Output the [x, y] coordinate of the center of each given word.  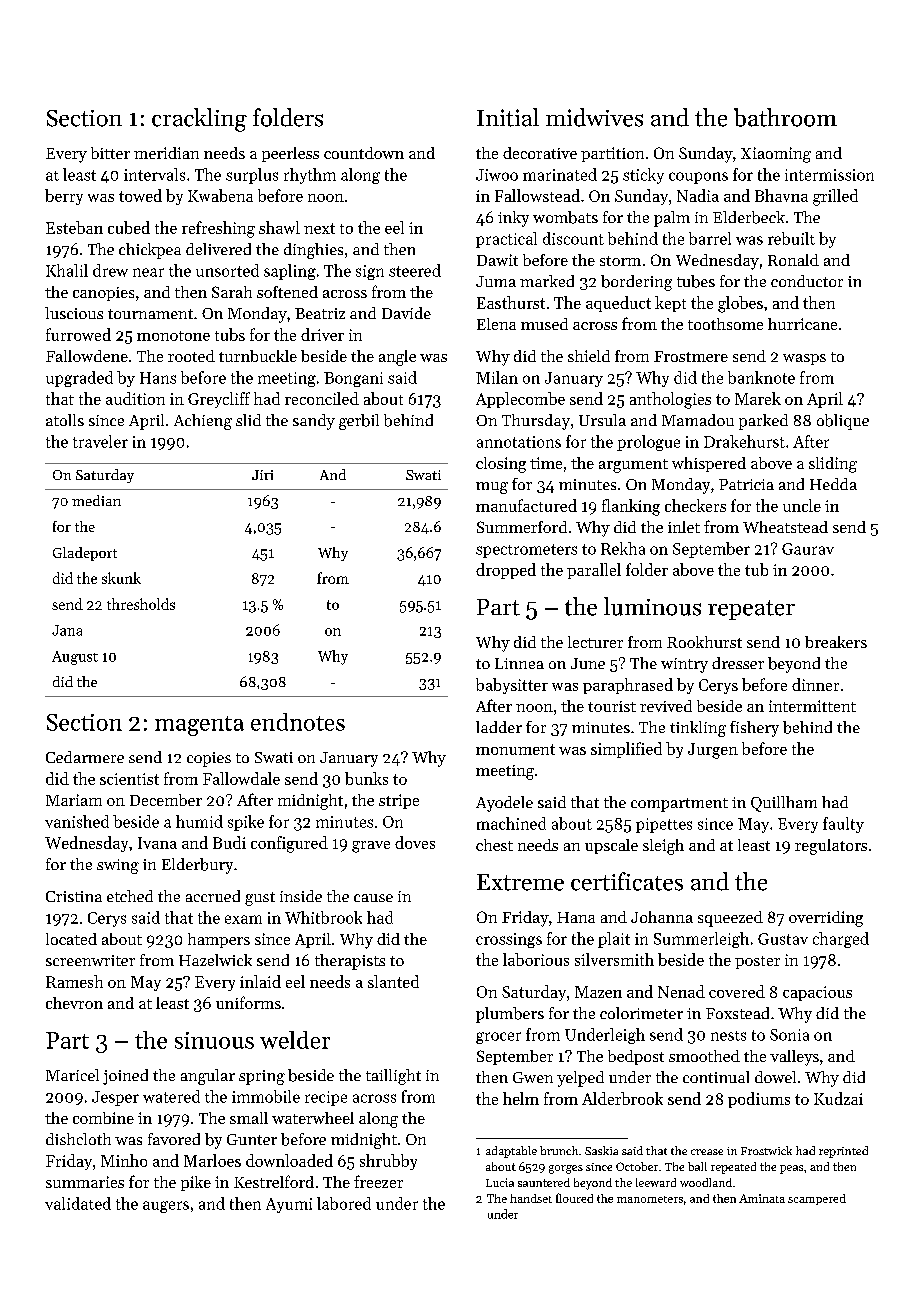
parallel [594, 571]
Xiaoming [776, 155]
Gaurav [808, 549]
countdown [364, 153]
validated [78, 1203]
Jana [67, 630]
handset [531, 1198]
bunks [366, 778]
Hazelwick [215, 960]
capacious [817, 993]
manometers [650, 1199]
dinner [815, 684]
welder [295, 1040]
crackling [199, 120]
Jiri [262, 475]
